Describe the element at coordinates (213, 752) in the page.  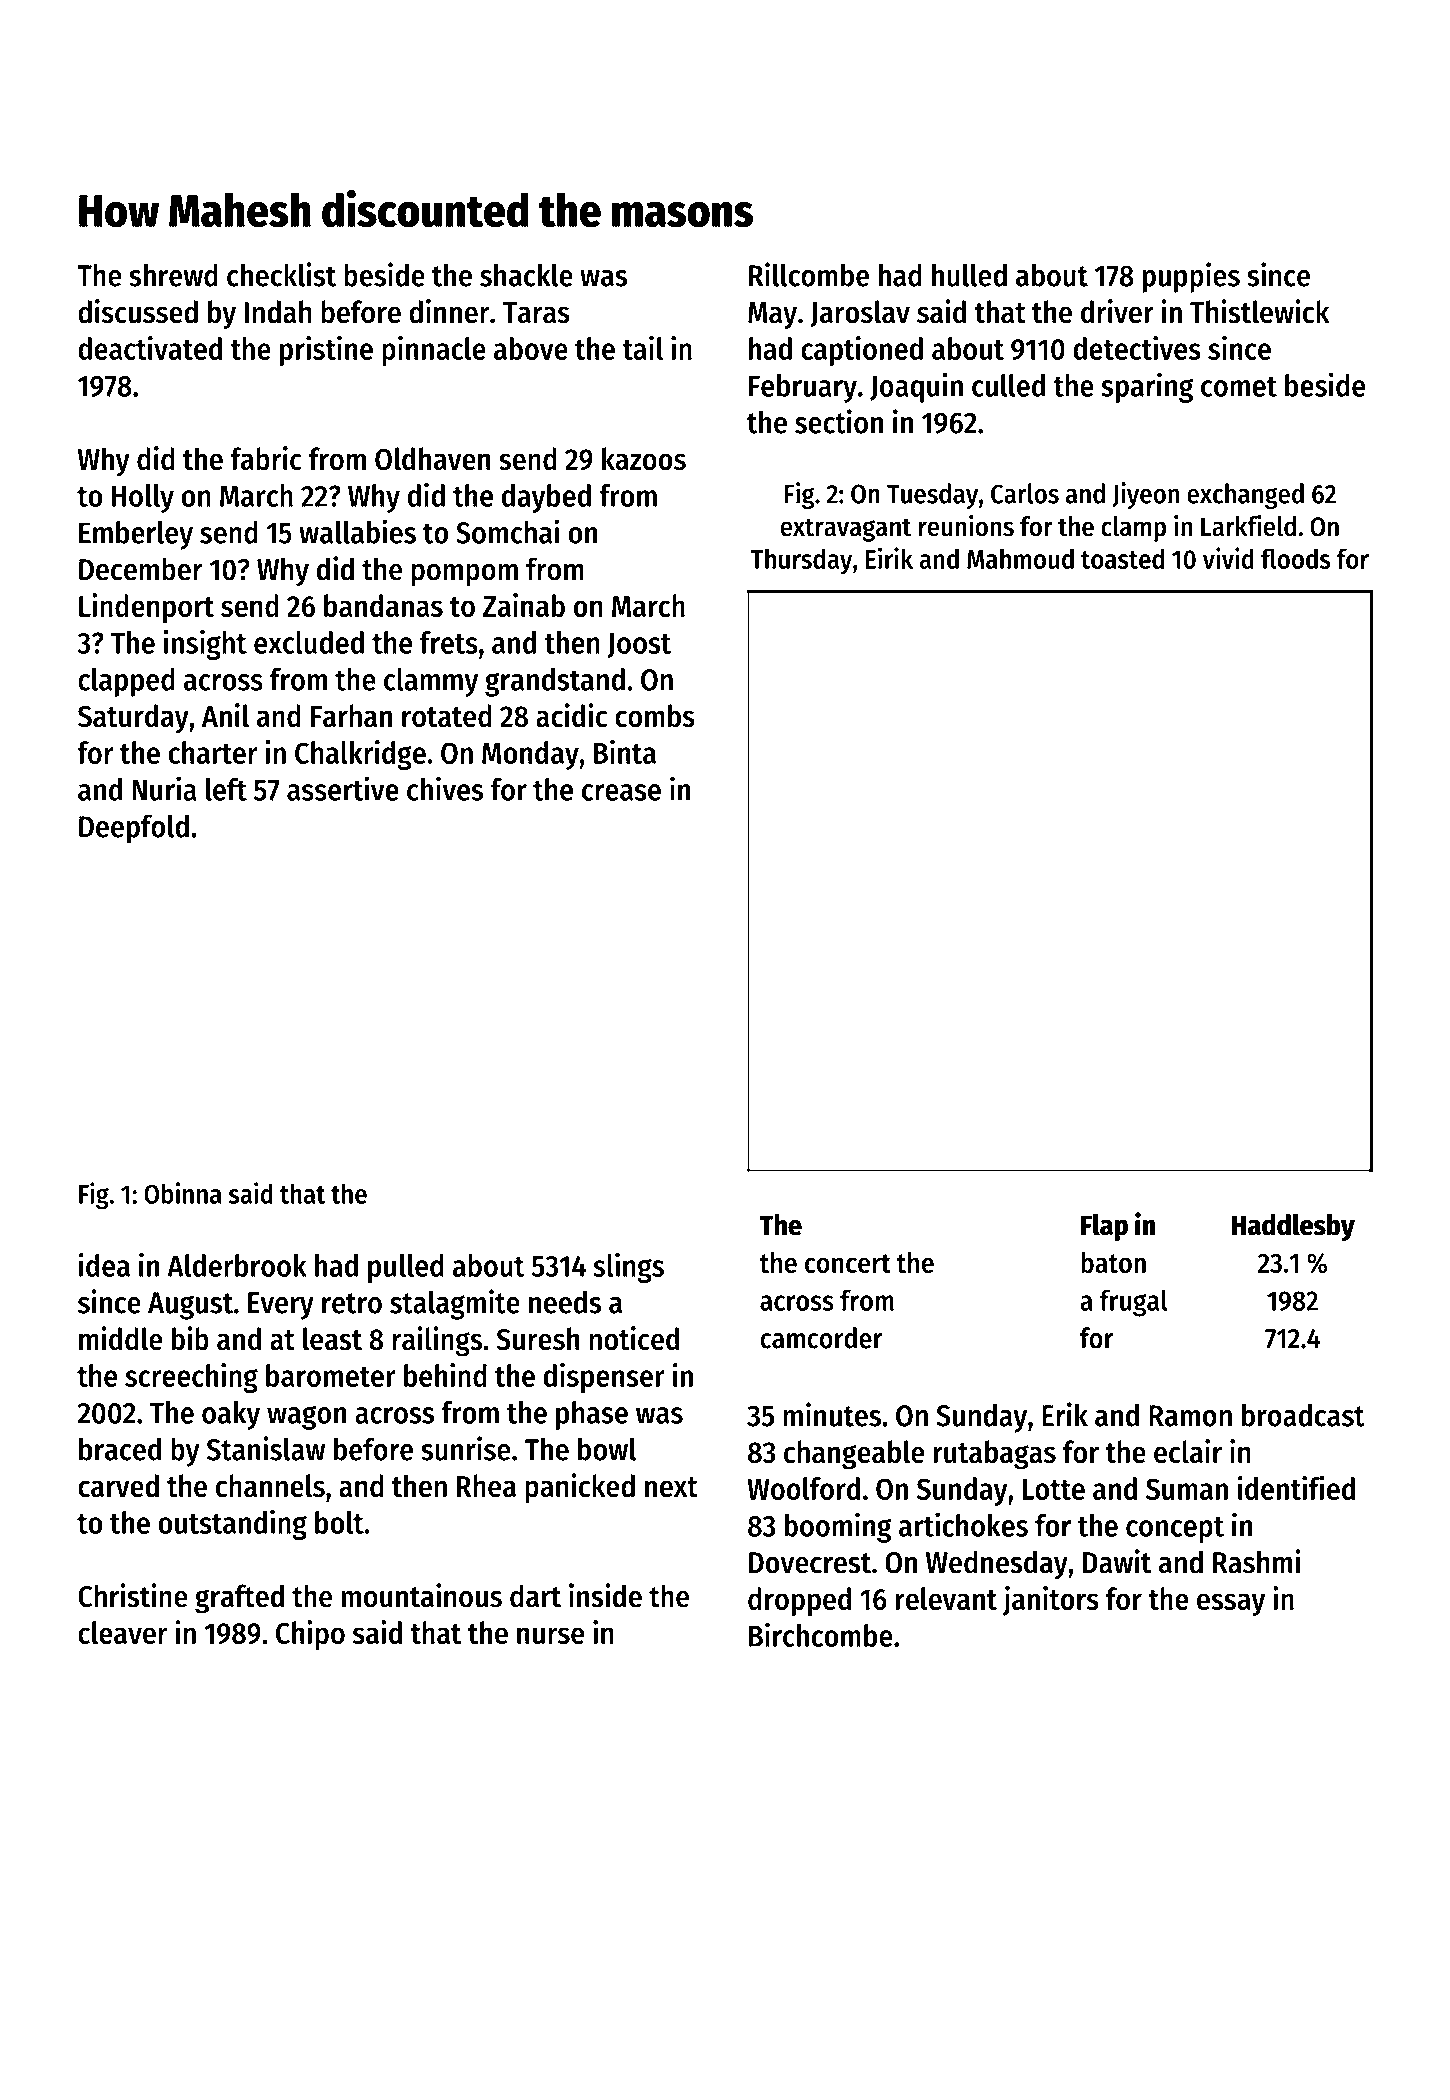
I see `charter` at that location.
